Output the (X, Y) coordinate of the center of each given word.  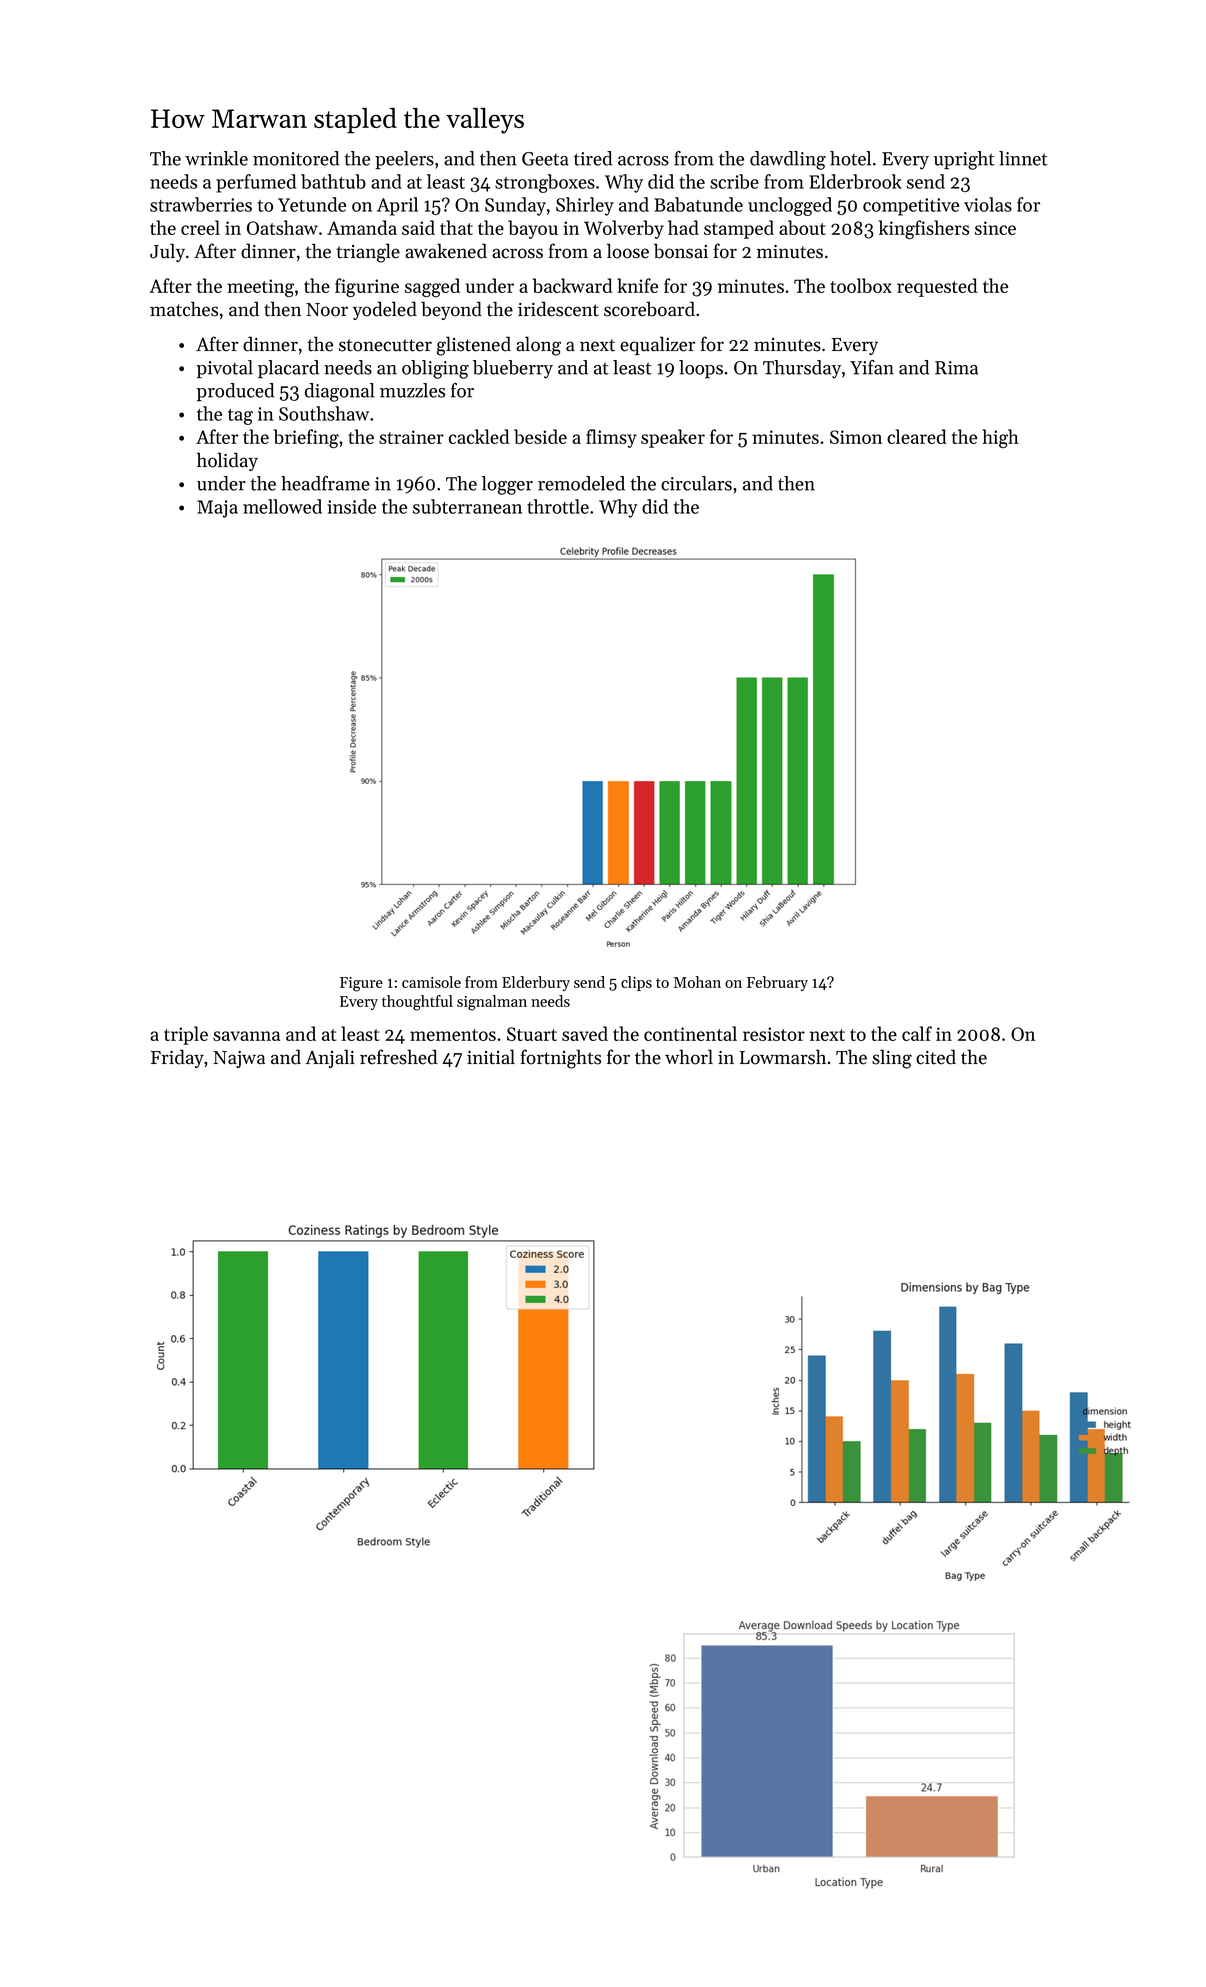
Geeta (545, 159)
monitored (296, 158)
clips (636, 983)
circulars (696, 483)
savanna (246, 1036)
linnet (1023, 158)
